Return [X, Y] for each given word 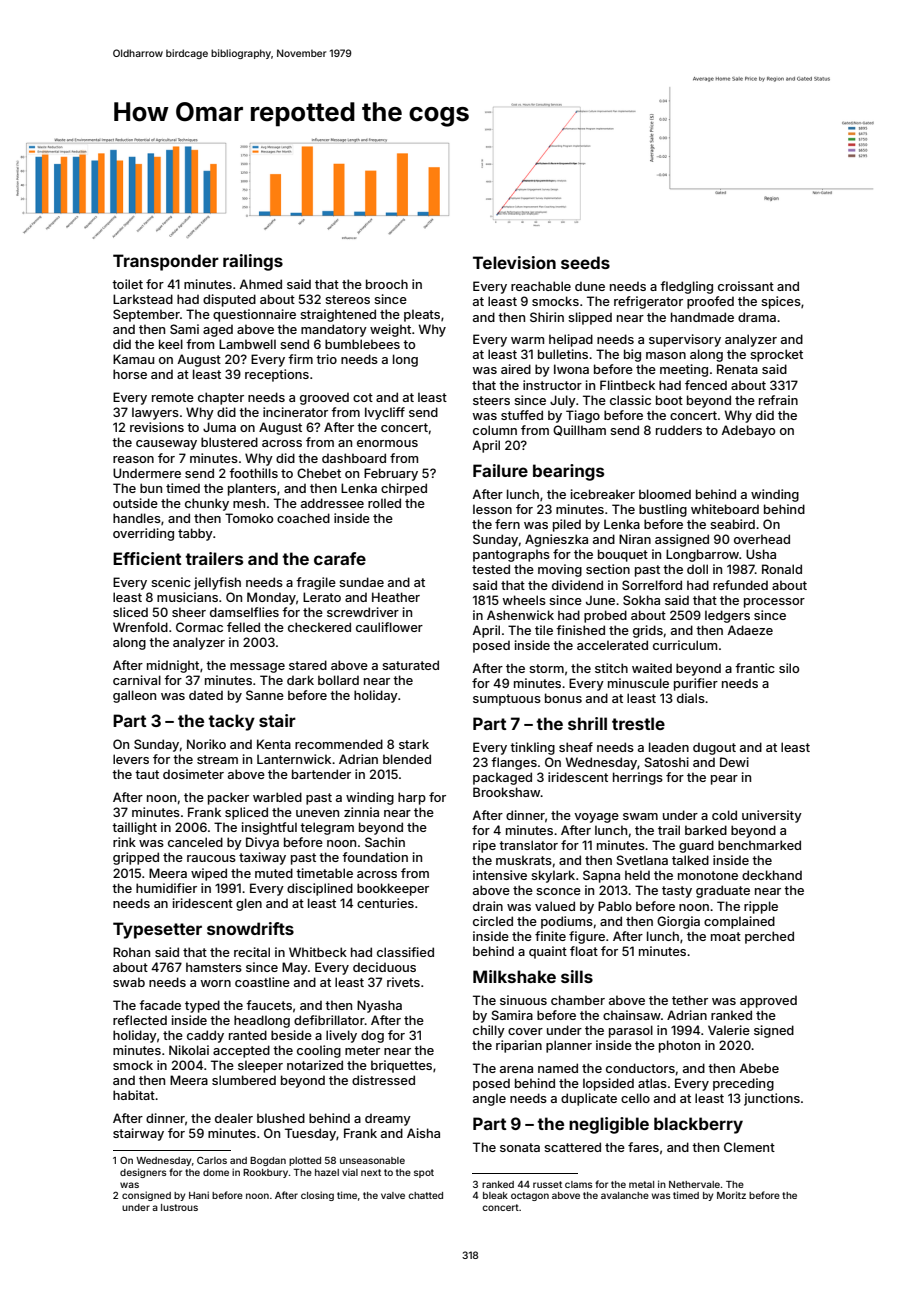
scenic [171, 582]
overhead [762, 539]
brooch [387, 284]
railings [253, 262]
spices [781, 302]
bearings [568, 472]
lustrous [179, 1207]
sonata [520, 1147]
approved [768, 1001]
